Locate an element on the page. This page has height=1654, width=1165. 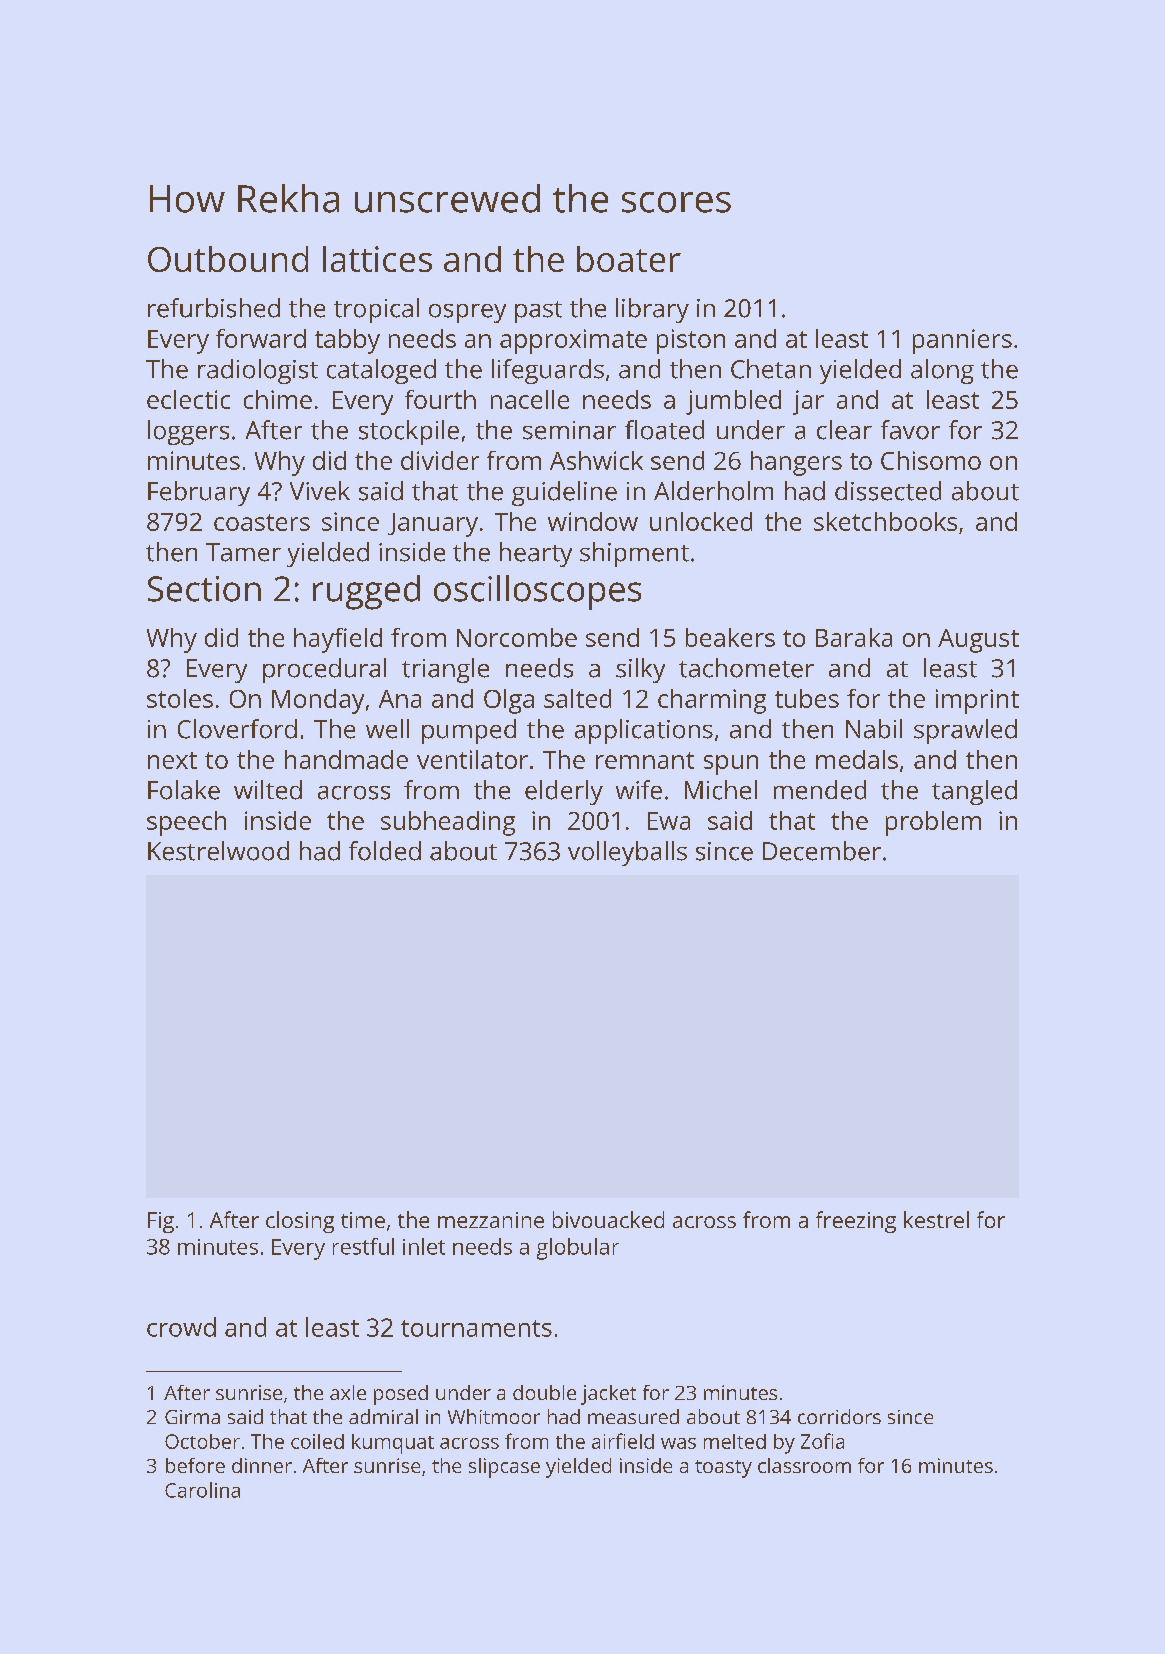
Cloverford is located at coordinates (237, 729).
